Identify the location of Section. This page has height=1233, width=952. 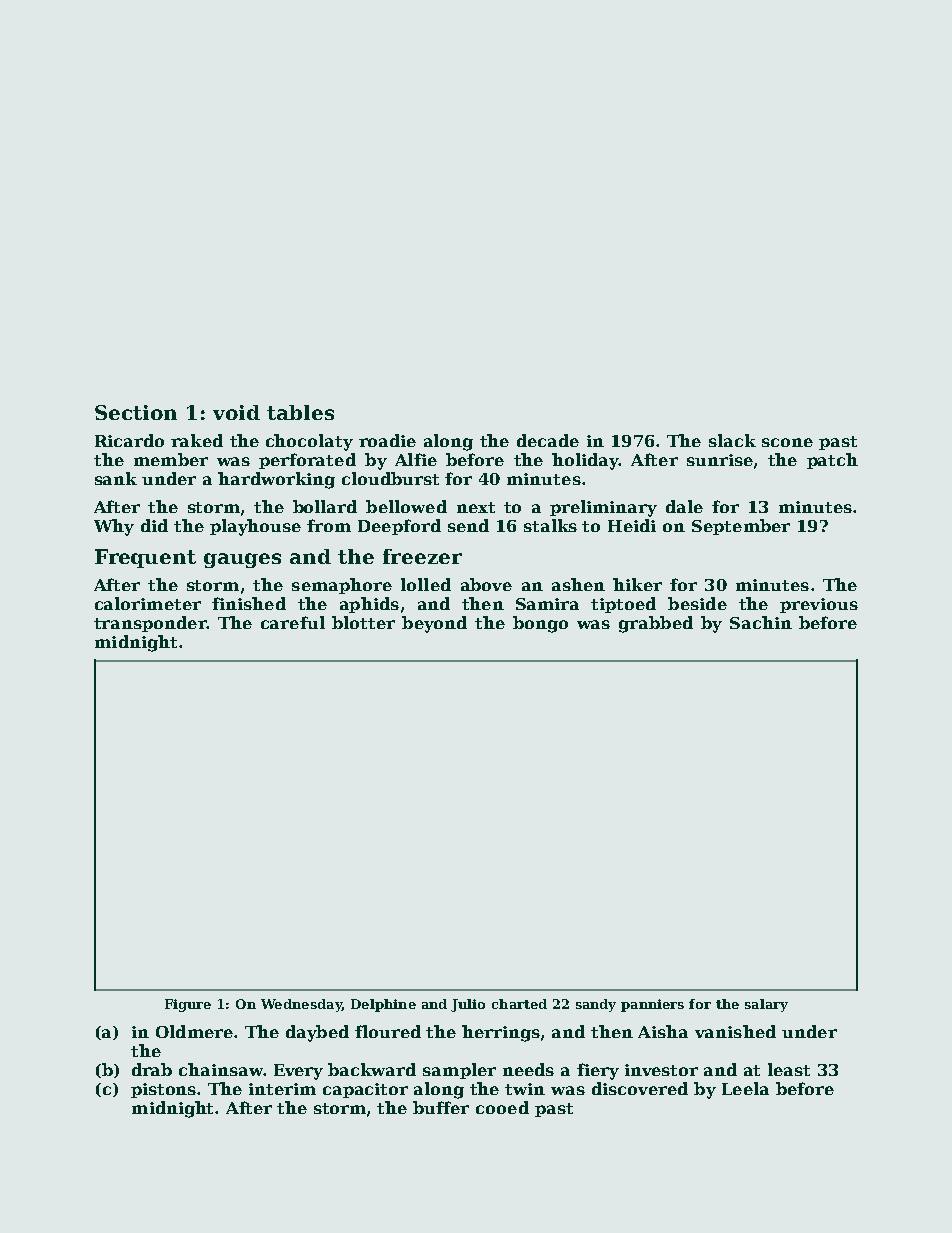
(136, 412).
